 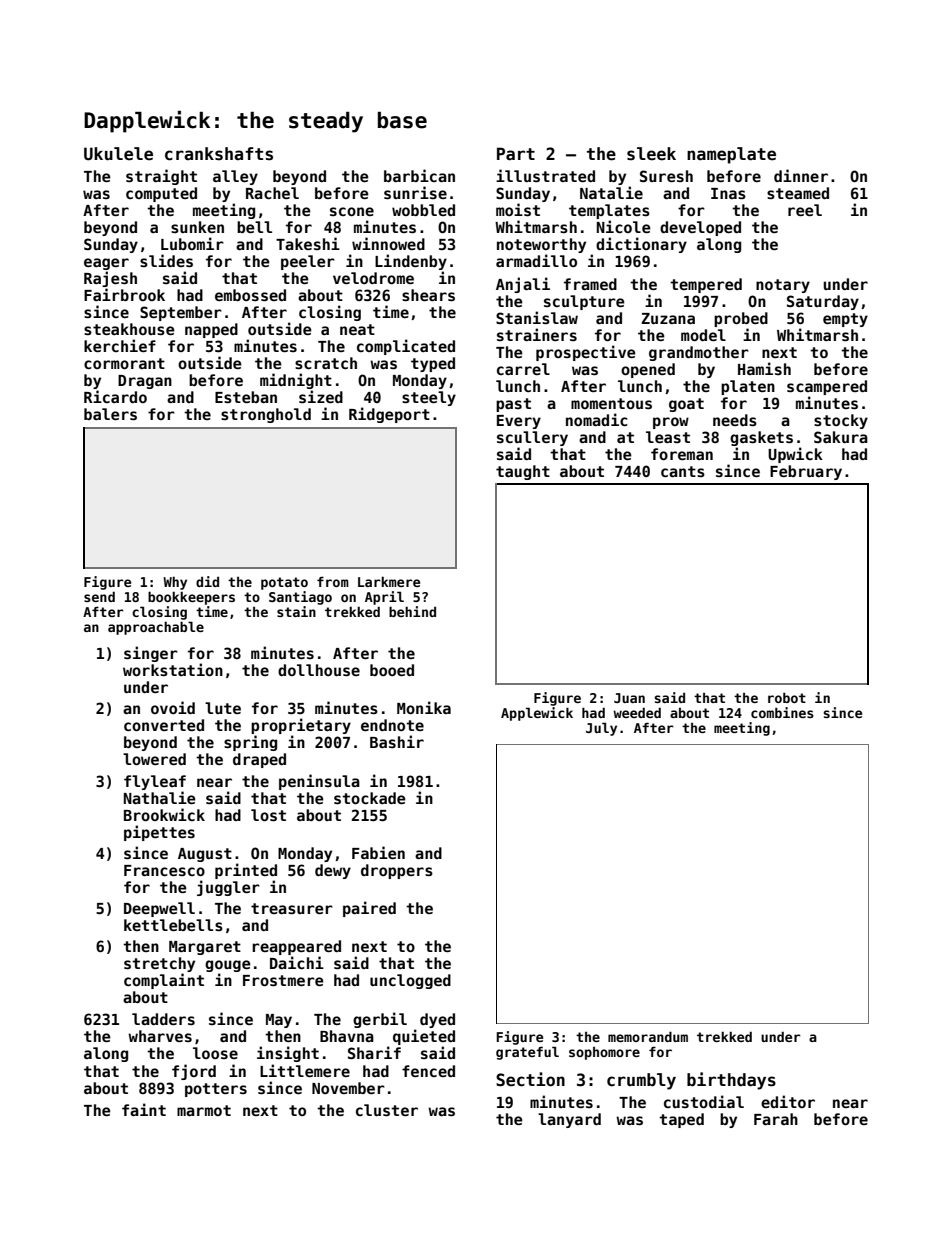 I want to click on balers, so click(x=110, y=414).
